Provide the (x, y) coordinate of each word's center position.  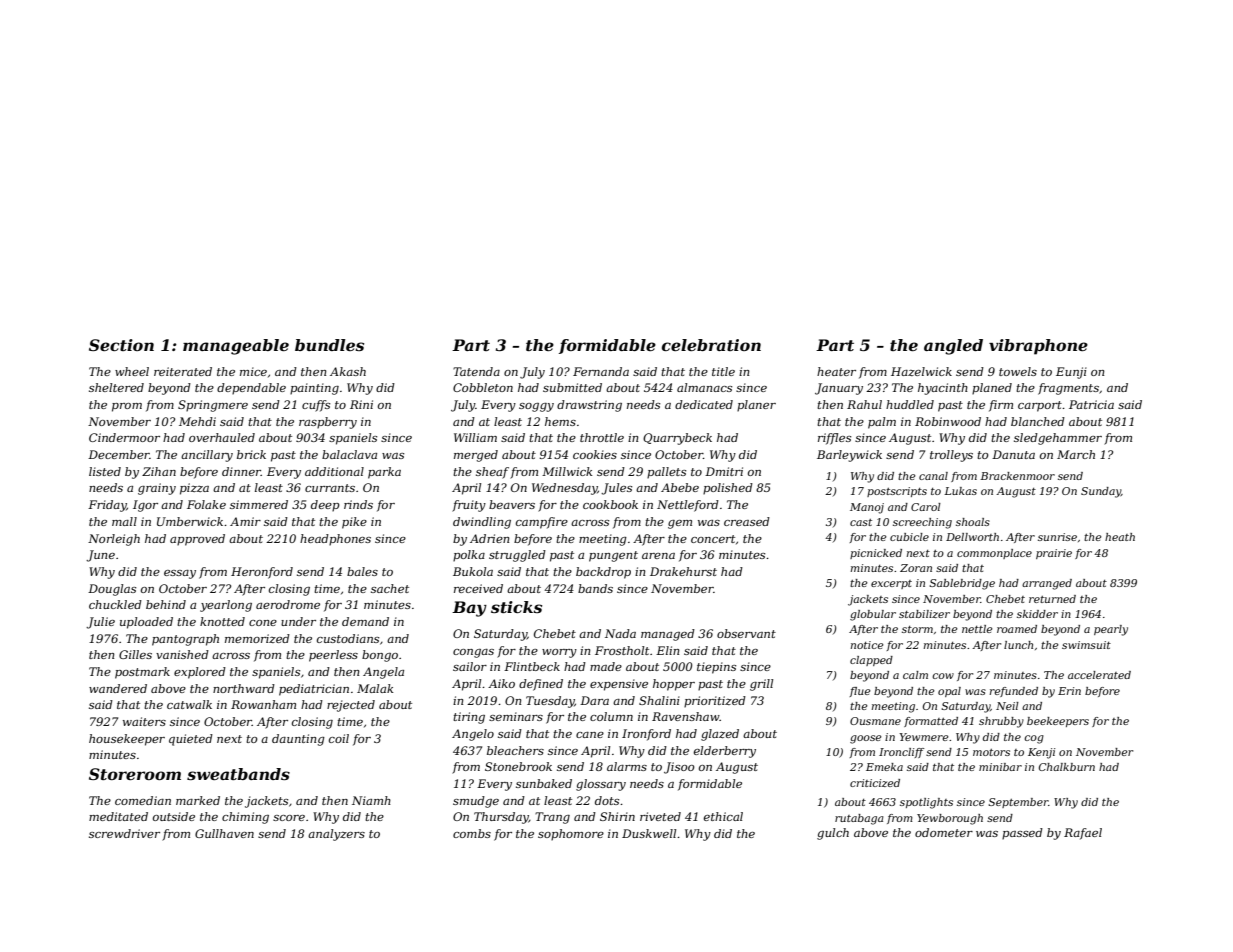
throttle (602, 437)
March (1076, 454)
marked (198, 800)
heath (1120, 537)
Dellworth (972, 537)
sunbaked (544, 783)
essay (180, 574)
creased (747, 521)
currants (330, 488)
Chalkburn (1067, 767)
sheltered (116, 387)
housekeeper (127, 740)
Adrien (489, 538)
